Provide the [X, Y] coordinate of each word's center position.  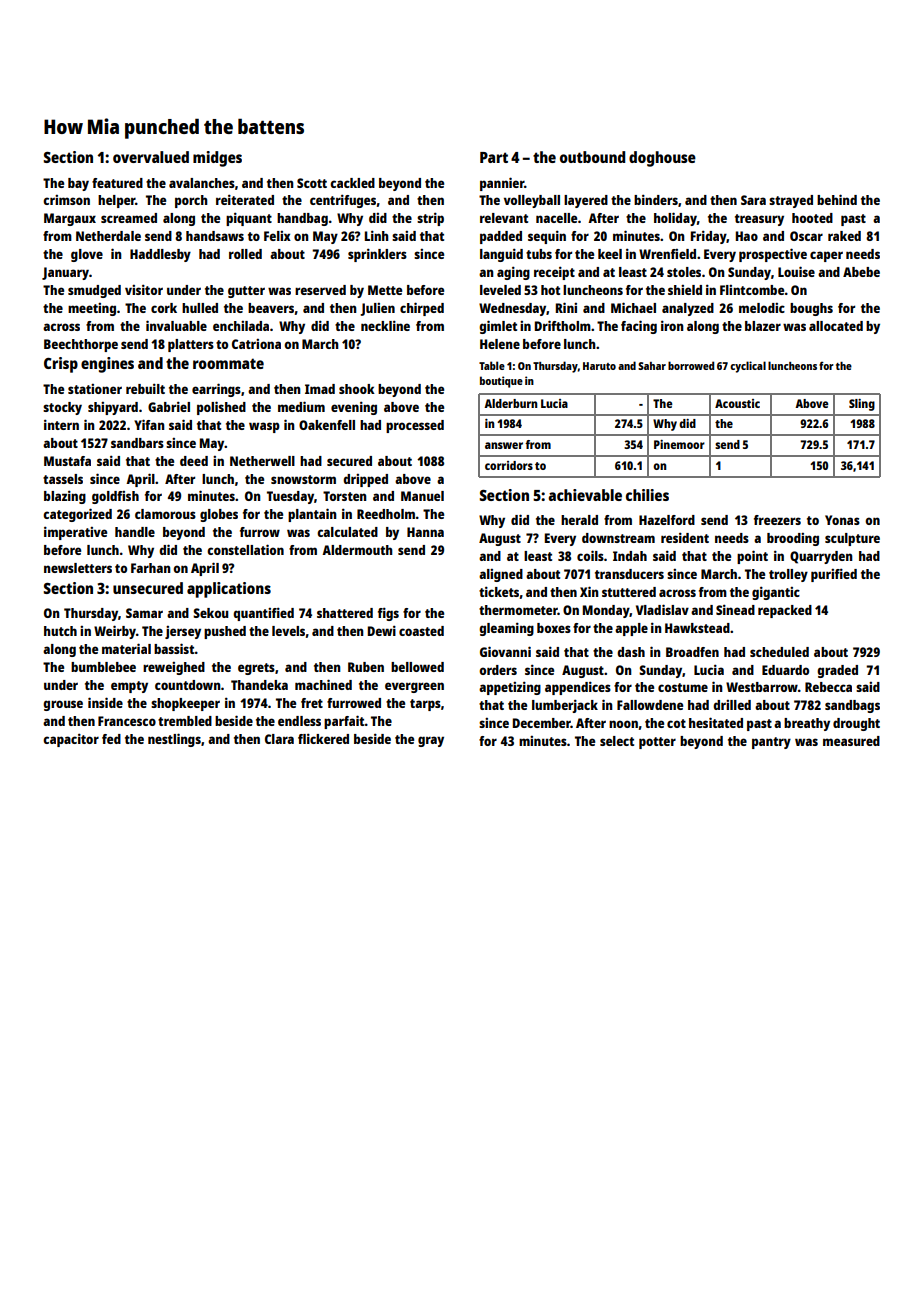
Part [494, 157]
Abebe [861, 272]
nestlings [174, 740]
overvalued [151, 157]
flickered [323, 738]
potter [657, 743]
